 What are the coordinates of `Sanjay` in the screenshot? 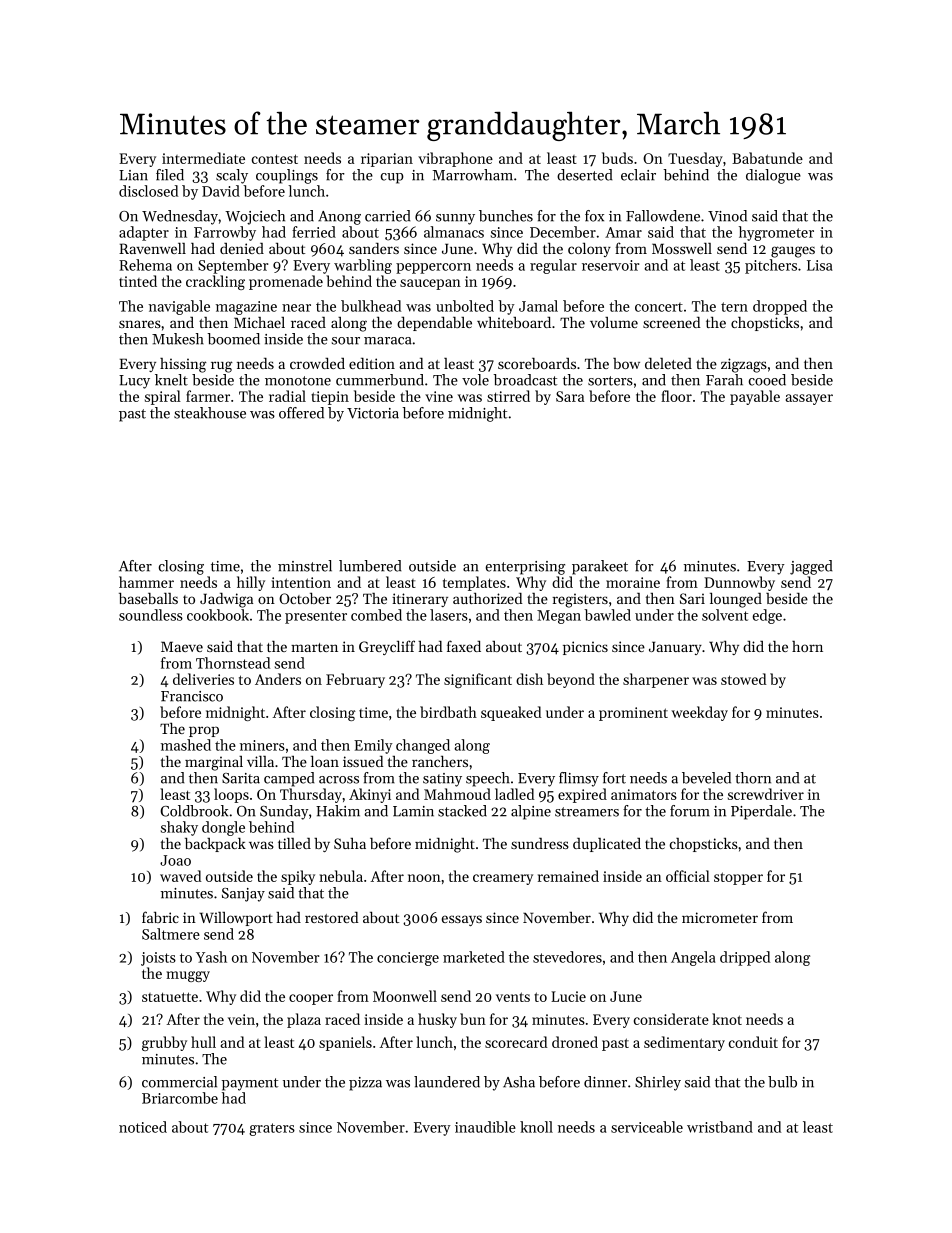 It's located at (243, 895).
